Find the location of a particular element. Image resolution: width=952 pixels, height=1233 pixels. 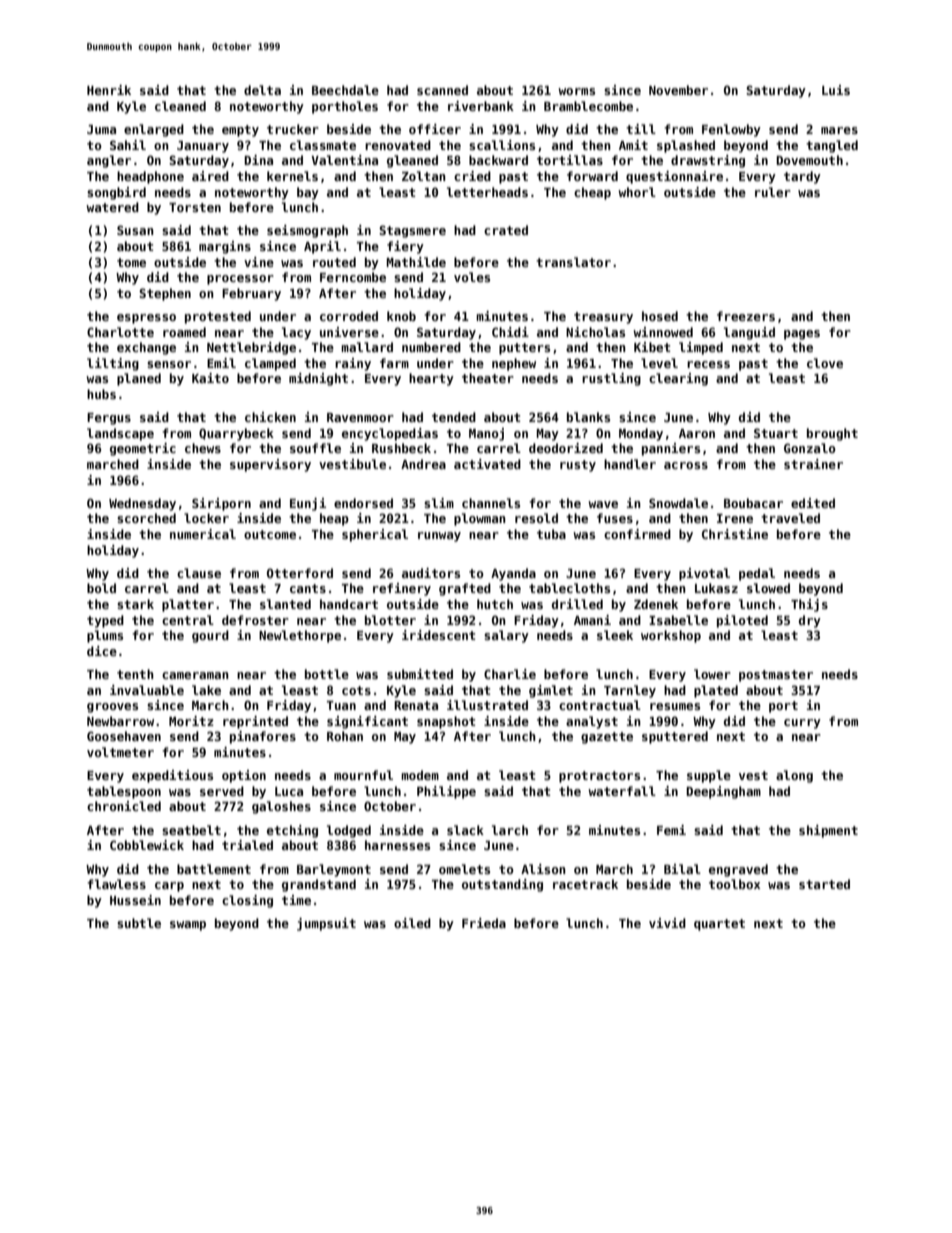

headphone is located at coordinates (150, 177).
